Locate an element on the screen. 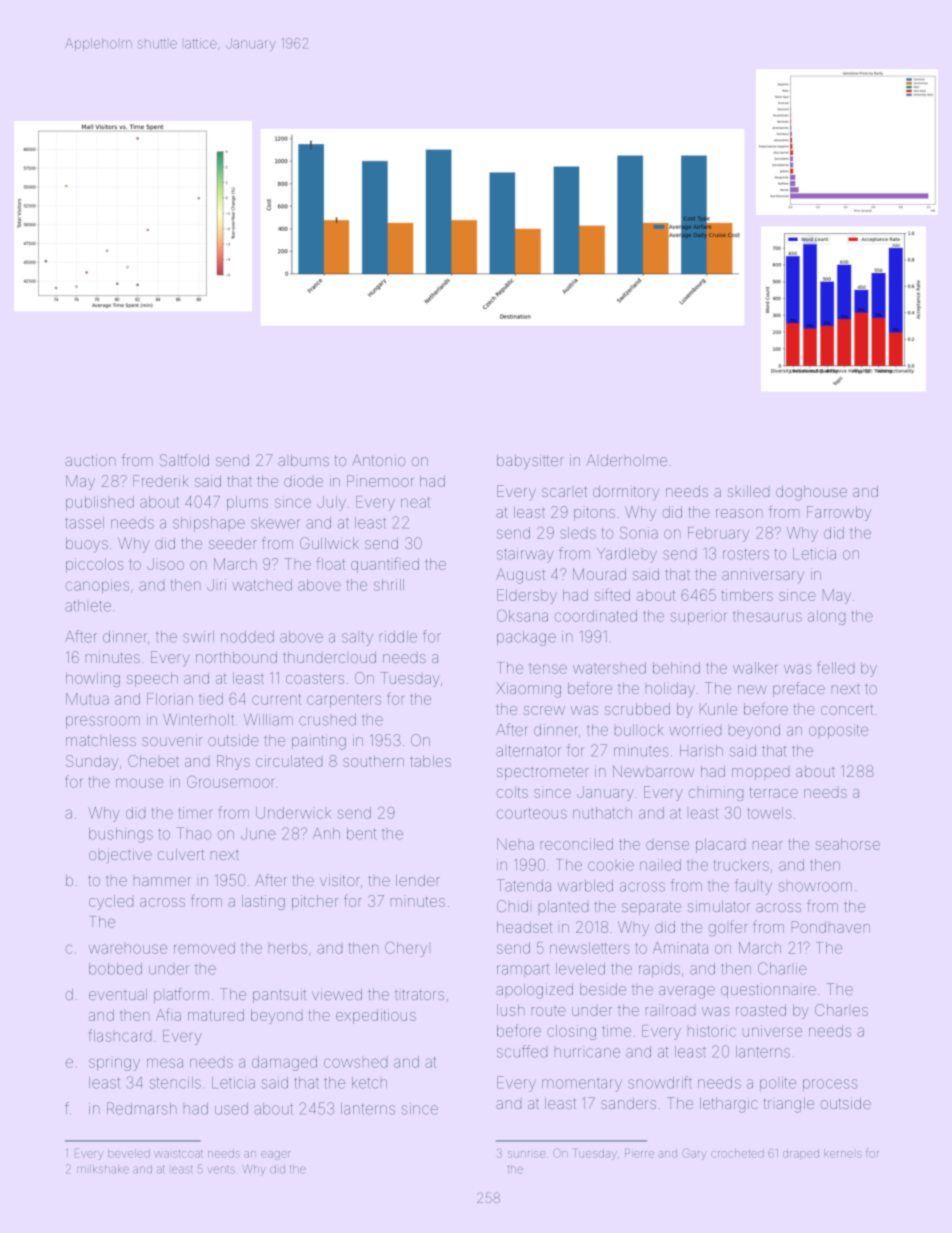 The height and width of the screenshot is (1233, 952). seahorse is located at coordinates (848, 844).
